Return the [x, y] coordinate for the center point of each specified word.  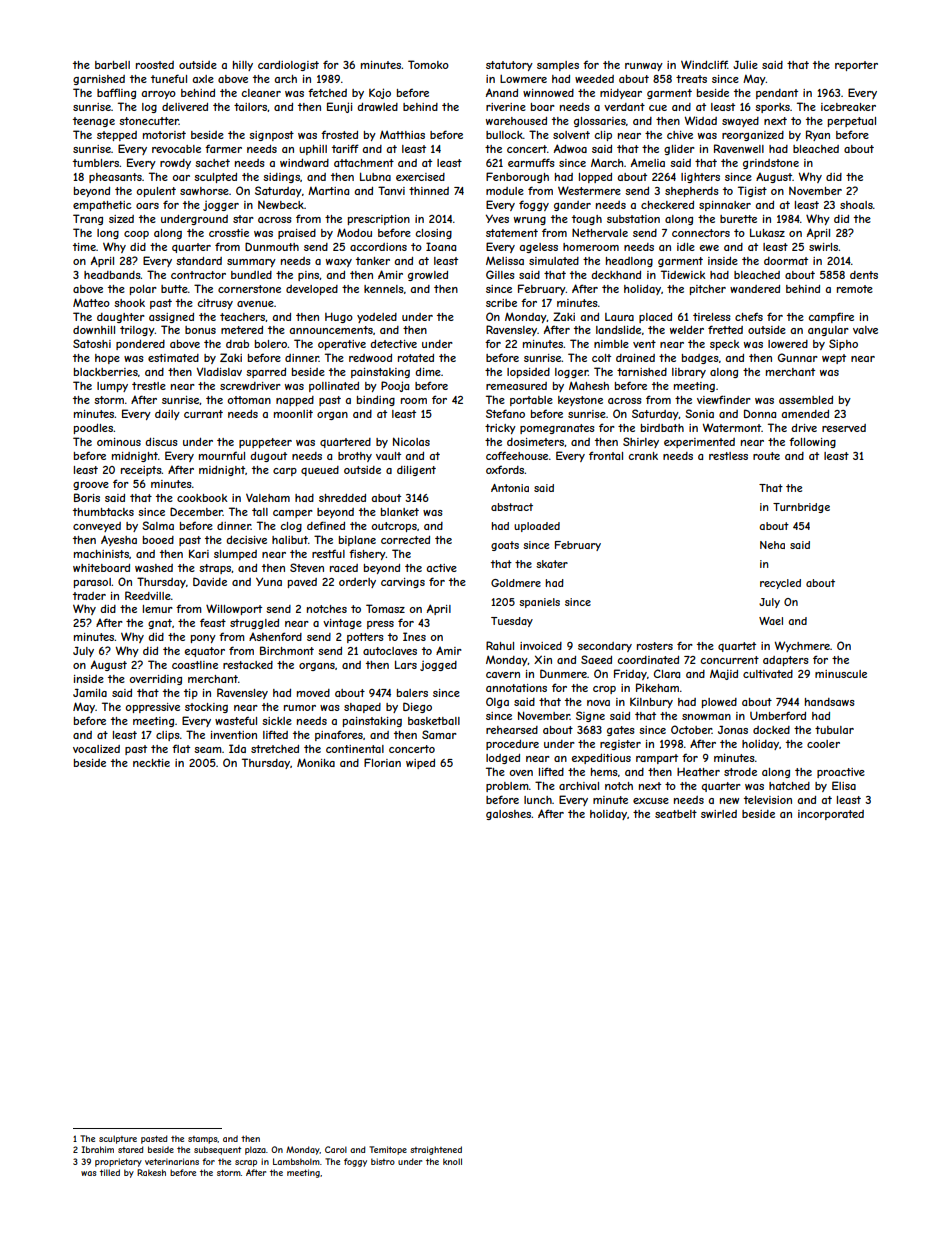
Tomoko [428, 64]
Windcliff [704, 64]
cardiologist [288, 66]
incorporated [831, 815]
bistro [383, 1161]
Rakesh [151, 1172]
